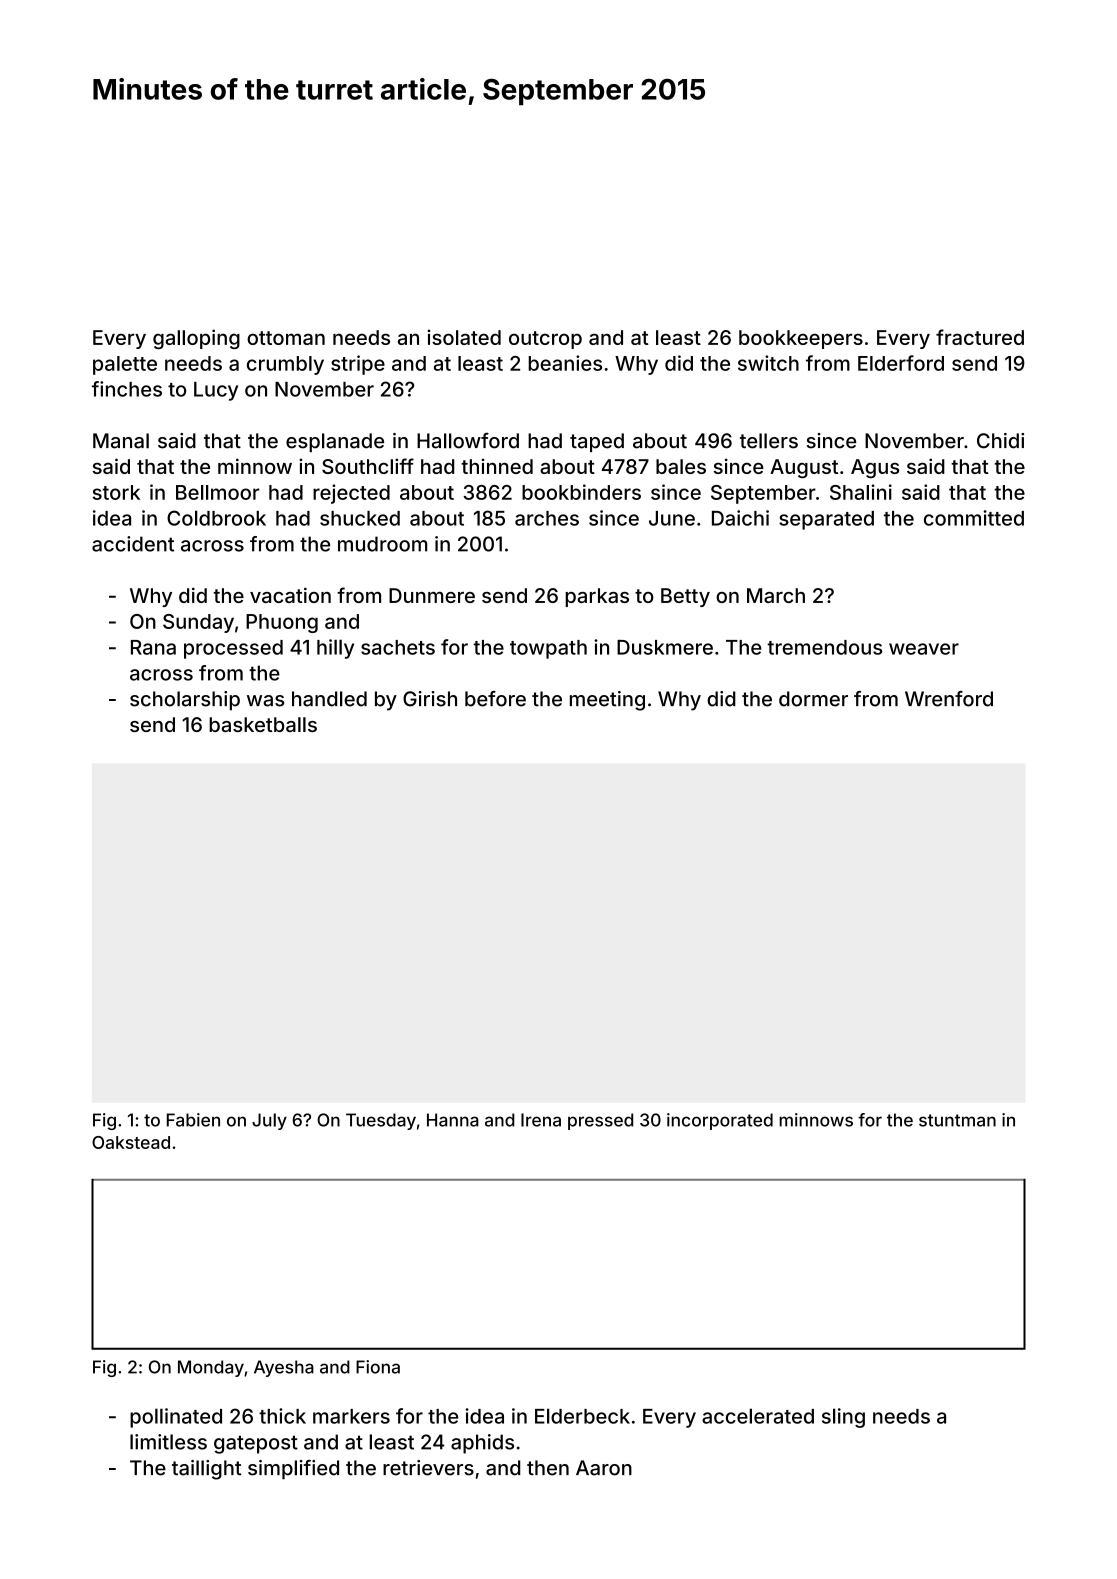 This page has width=1117, height=1579. Describe the element at coordinates (980, 337) in the page. I see `fractured` at that location.
